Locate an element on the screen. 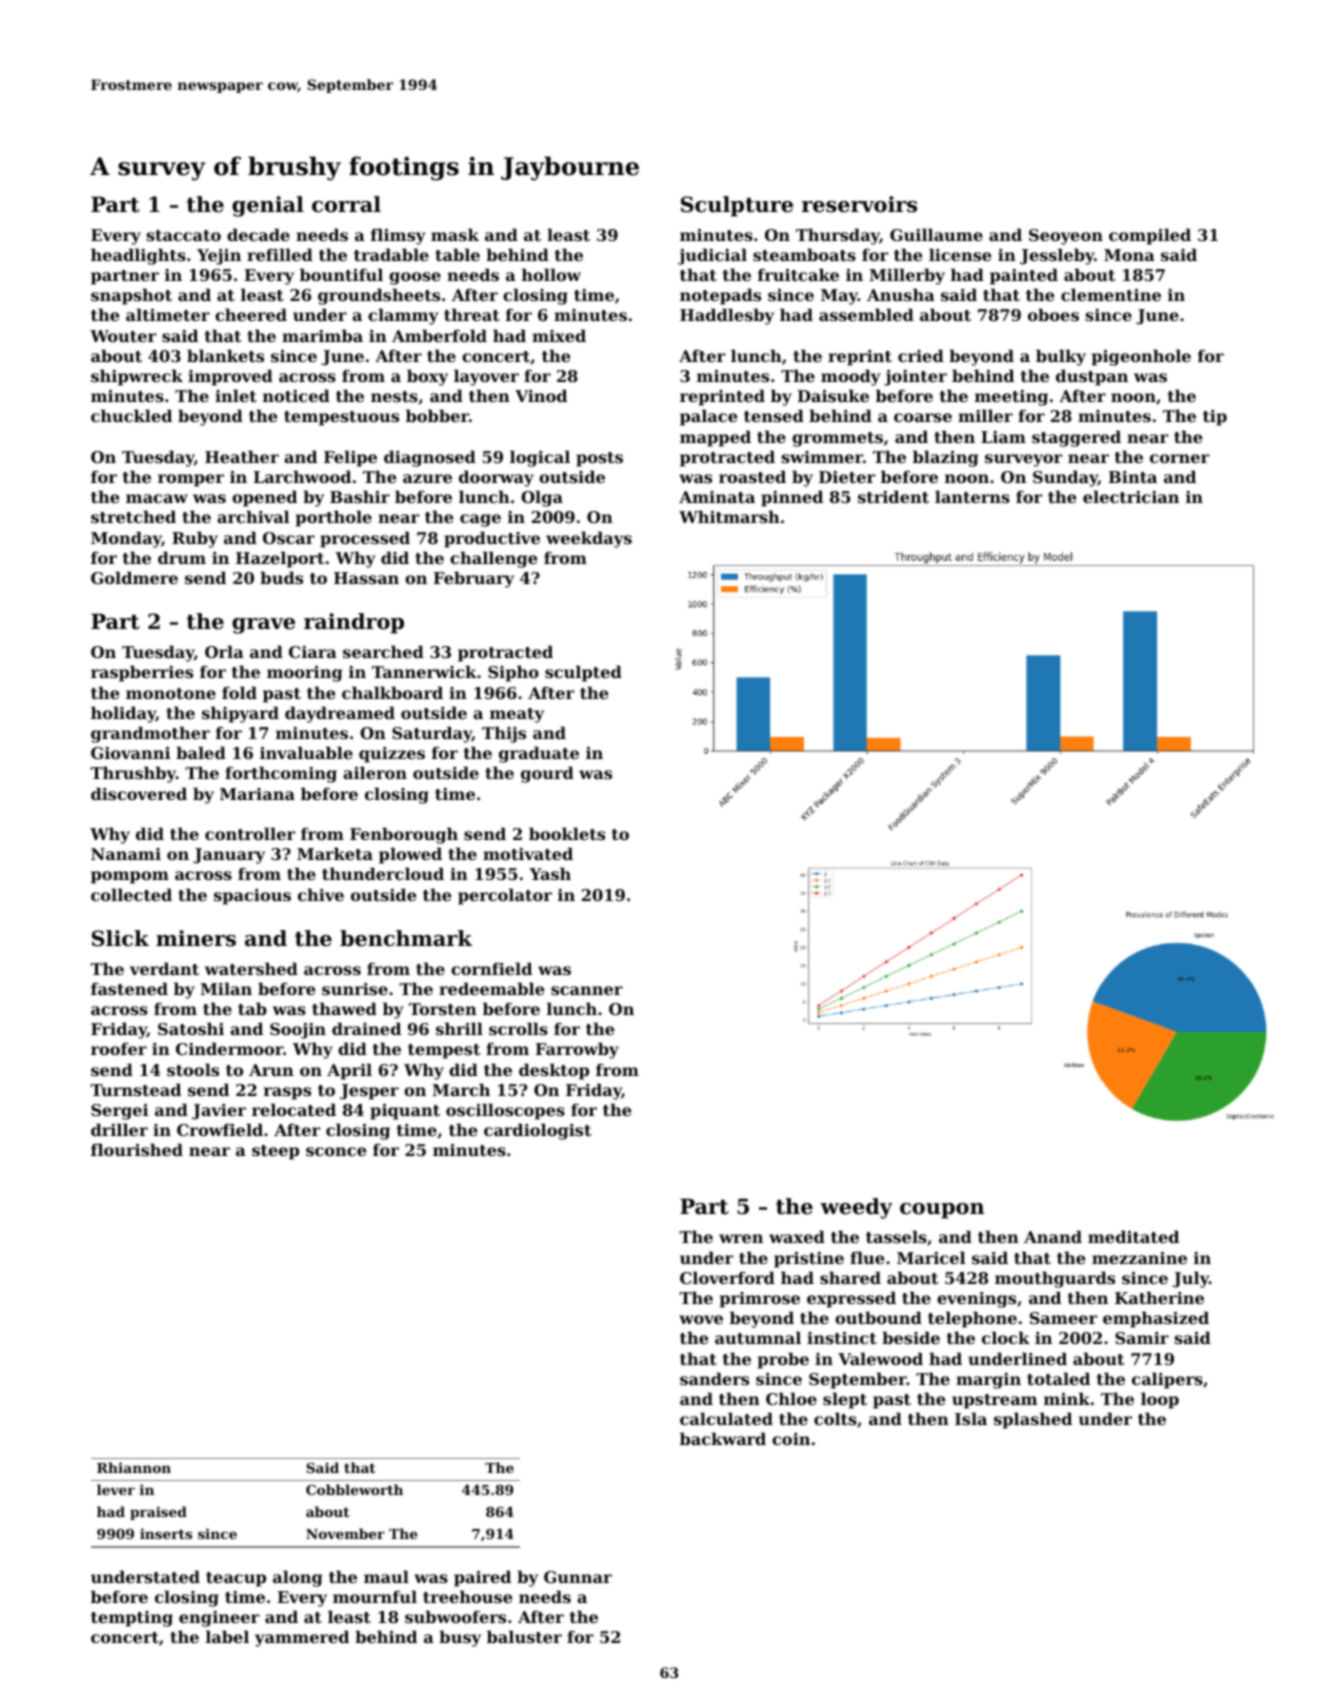 This screenshot has height=1707, width=1319. meditated is located at coordinates (1133, 1236).
